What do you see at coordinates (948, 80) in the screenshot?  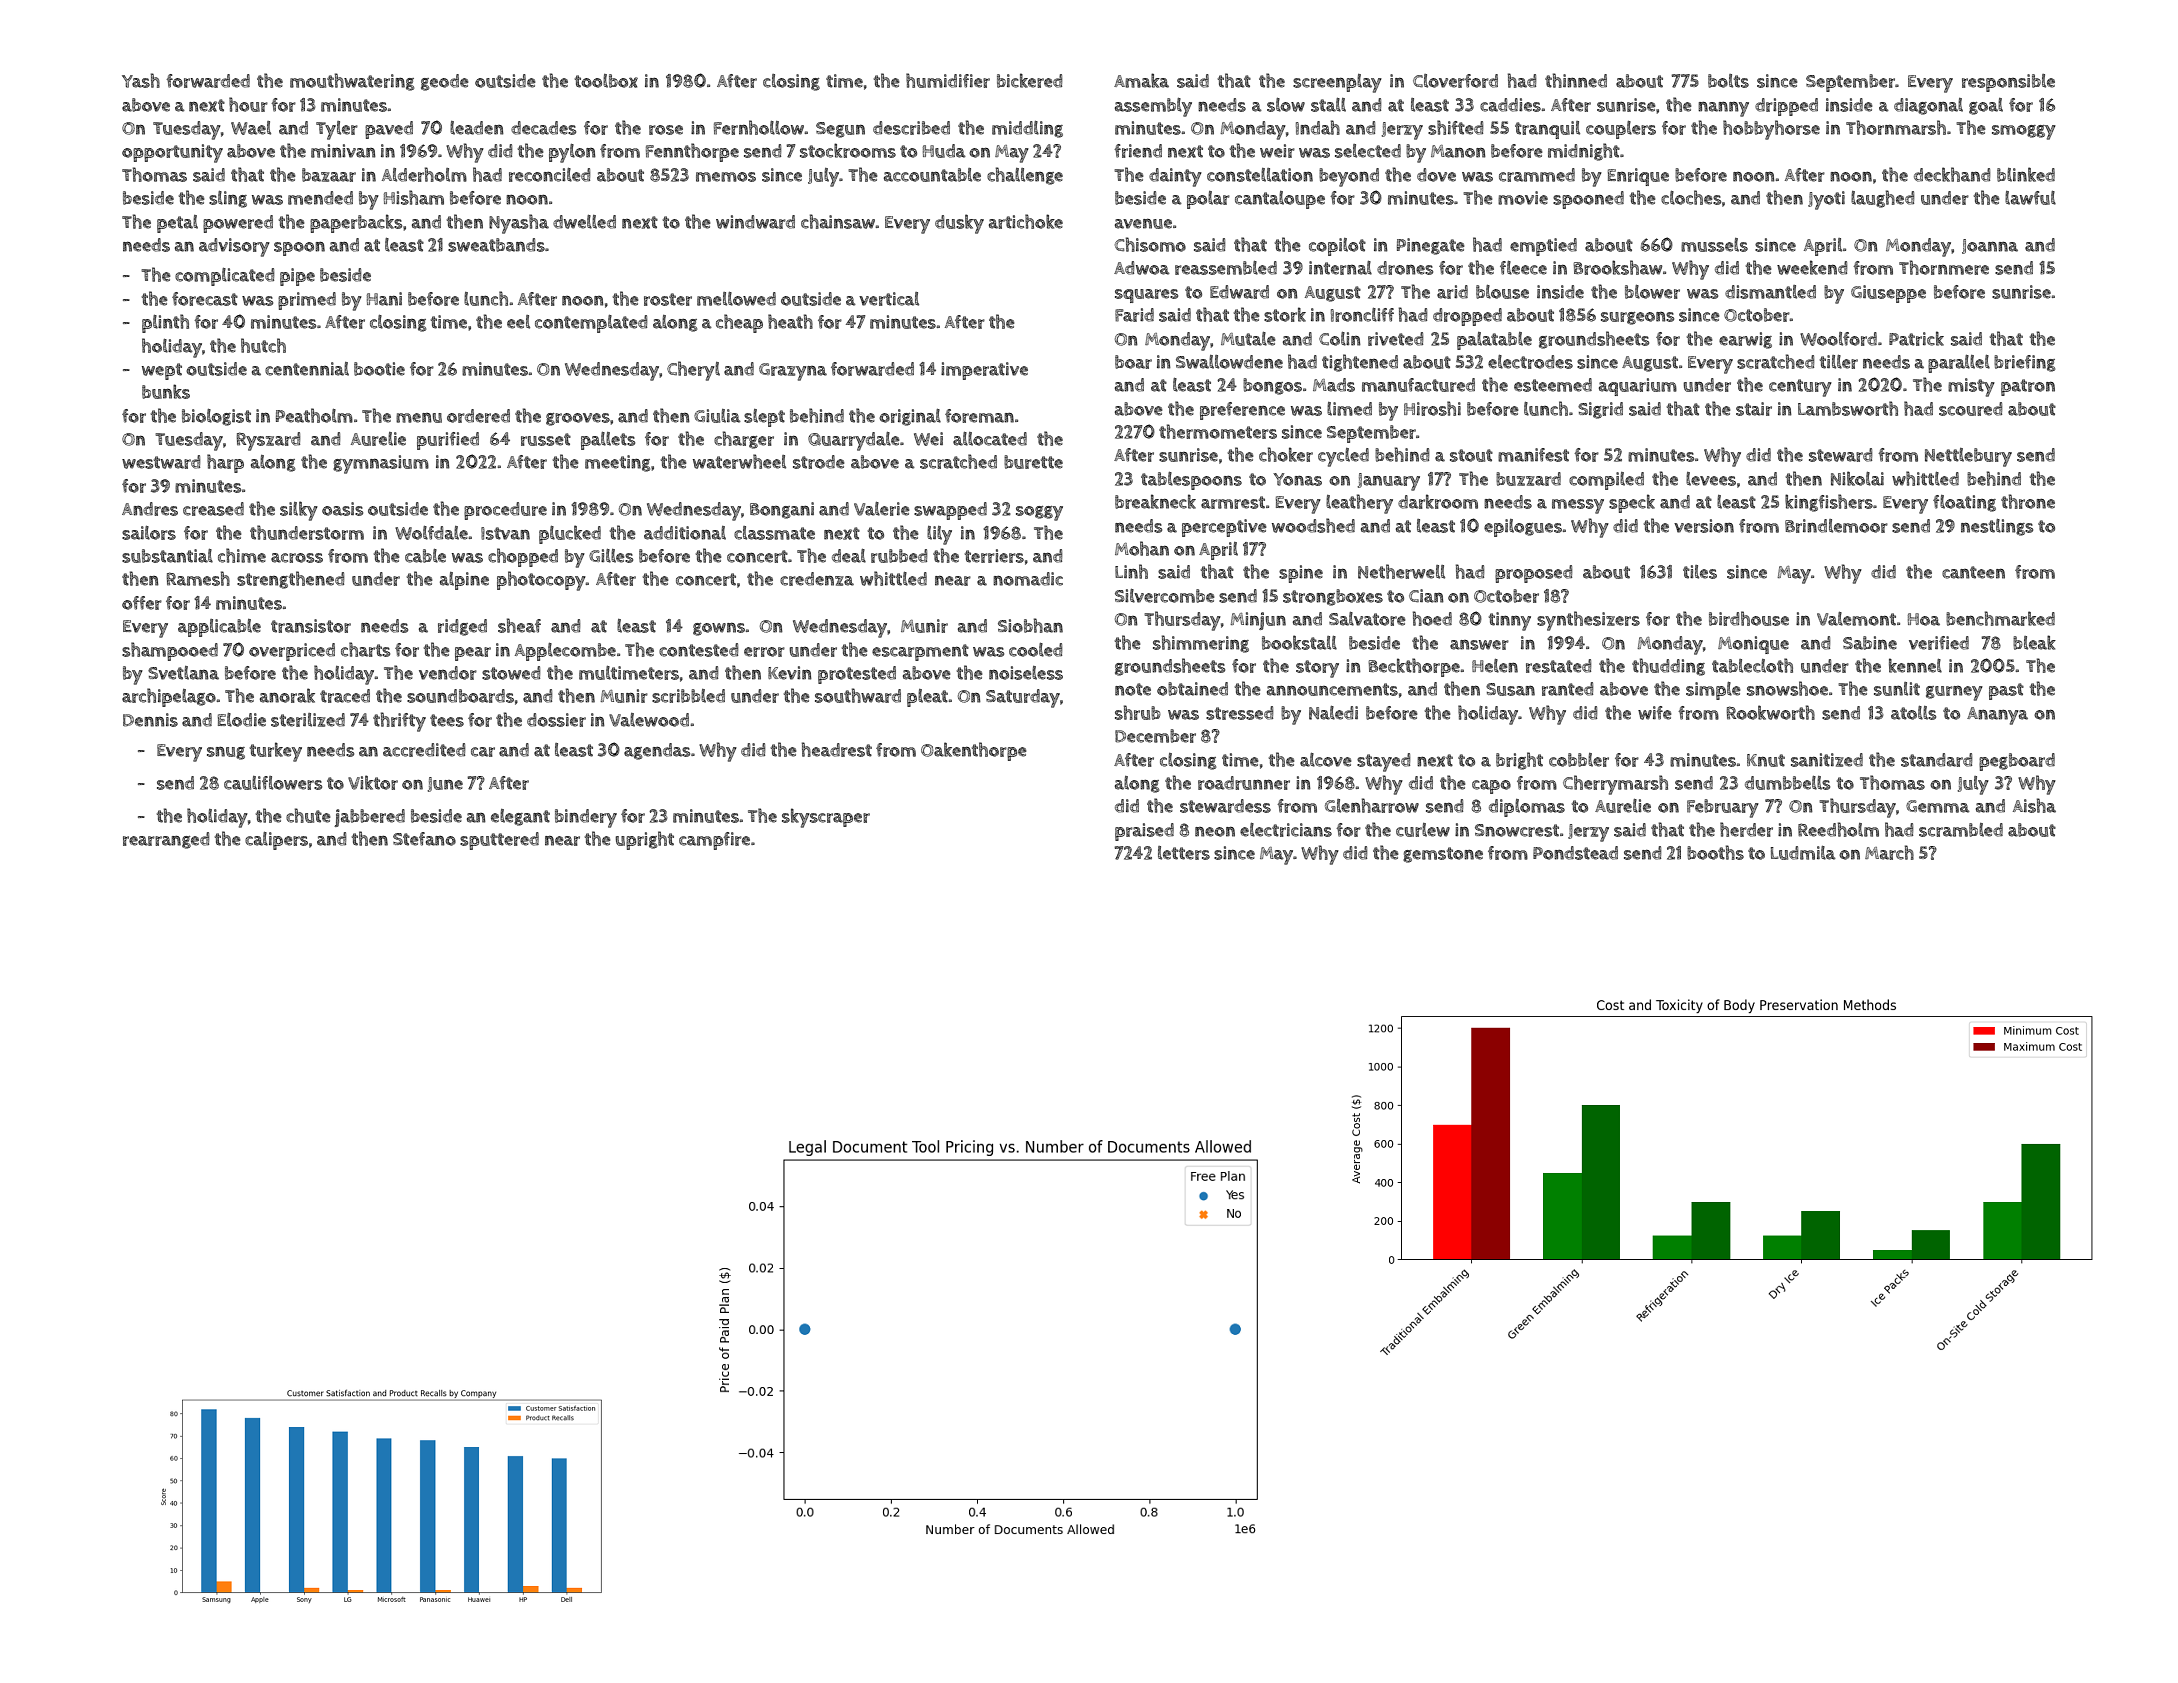 I see `humidifier` at bounding box center [948, 80].
